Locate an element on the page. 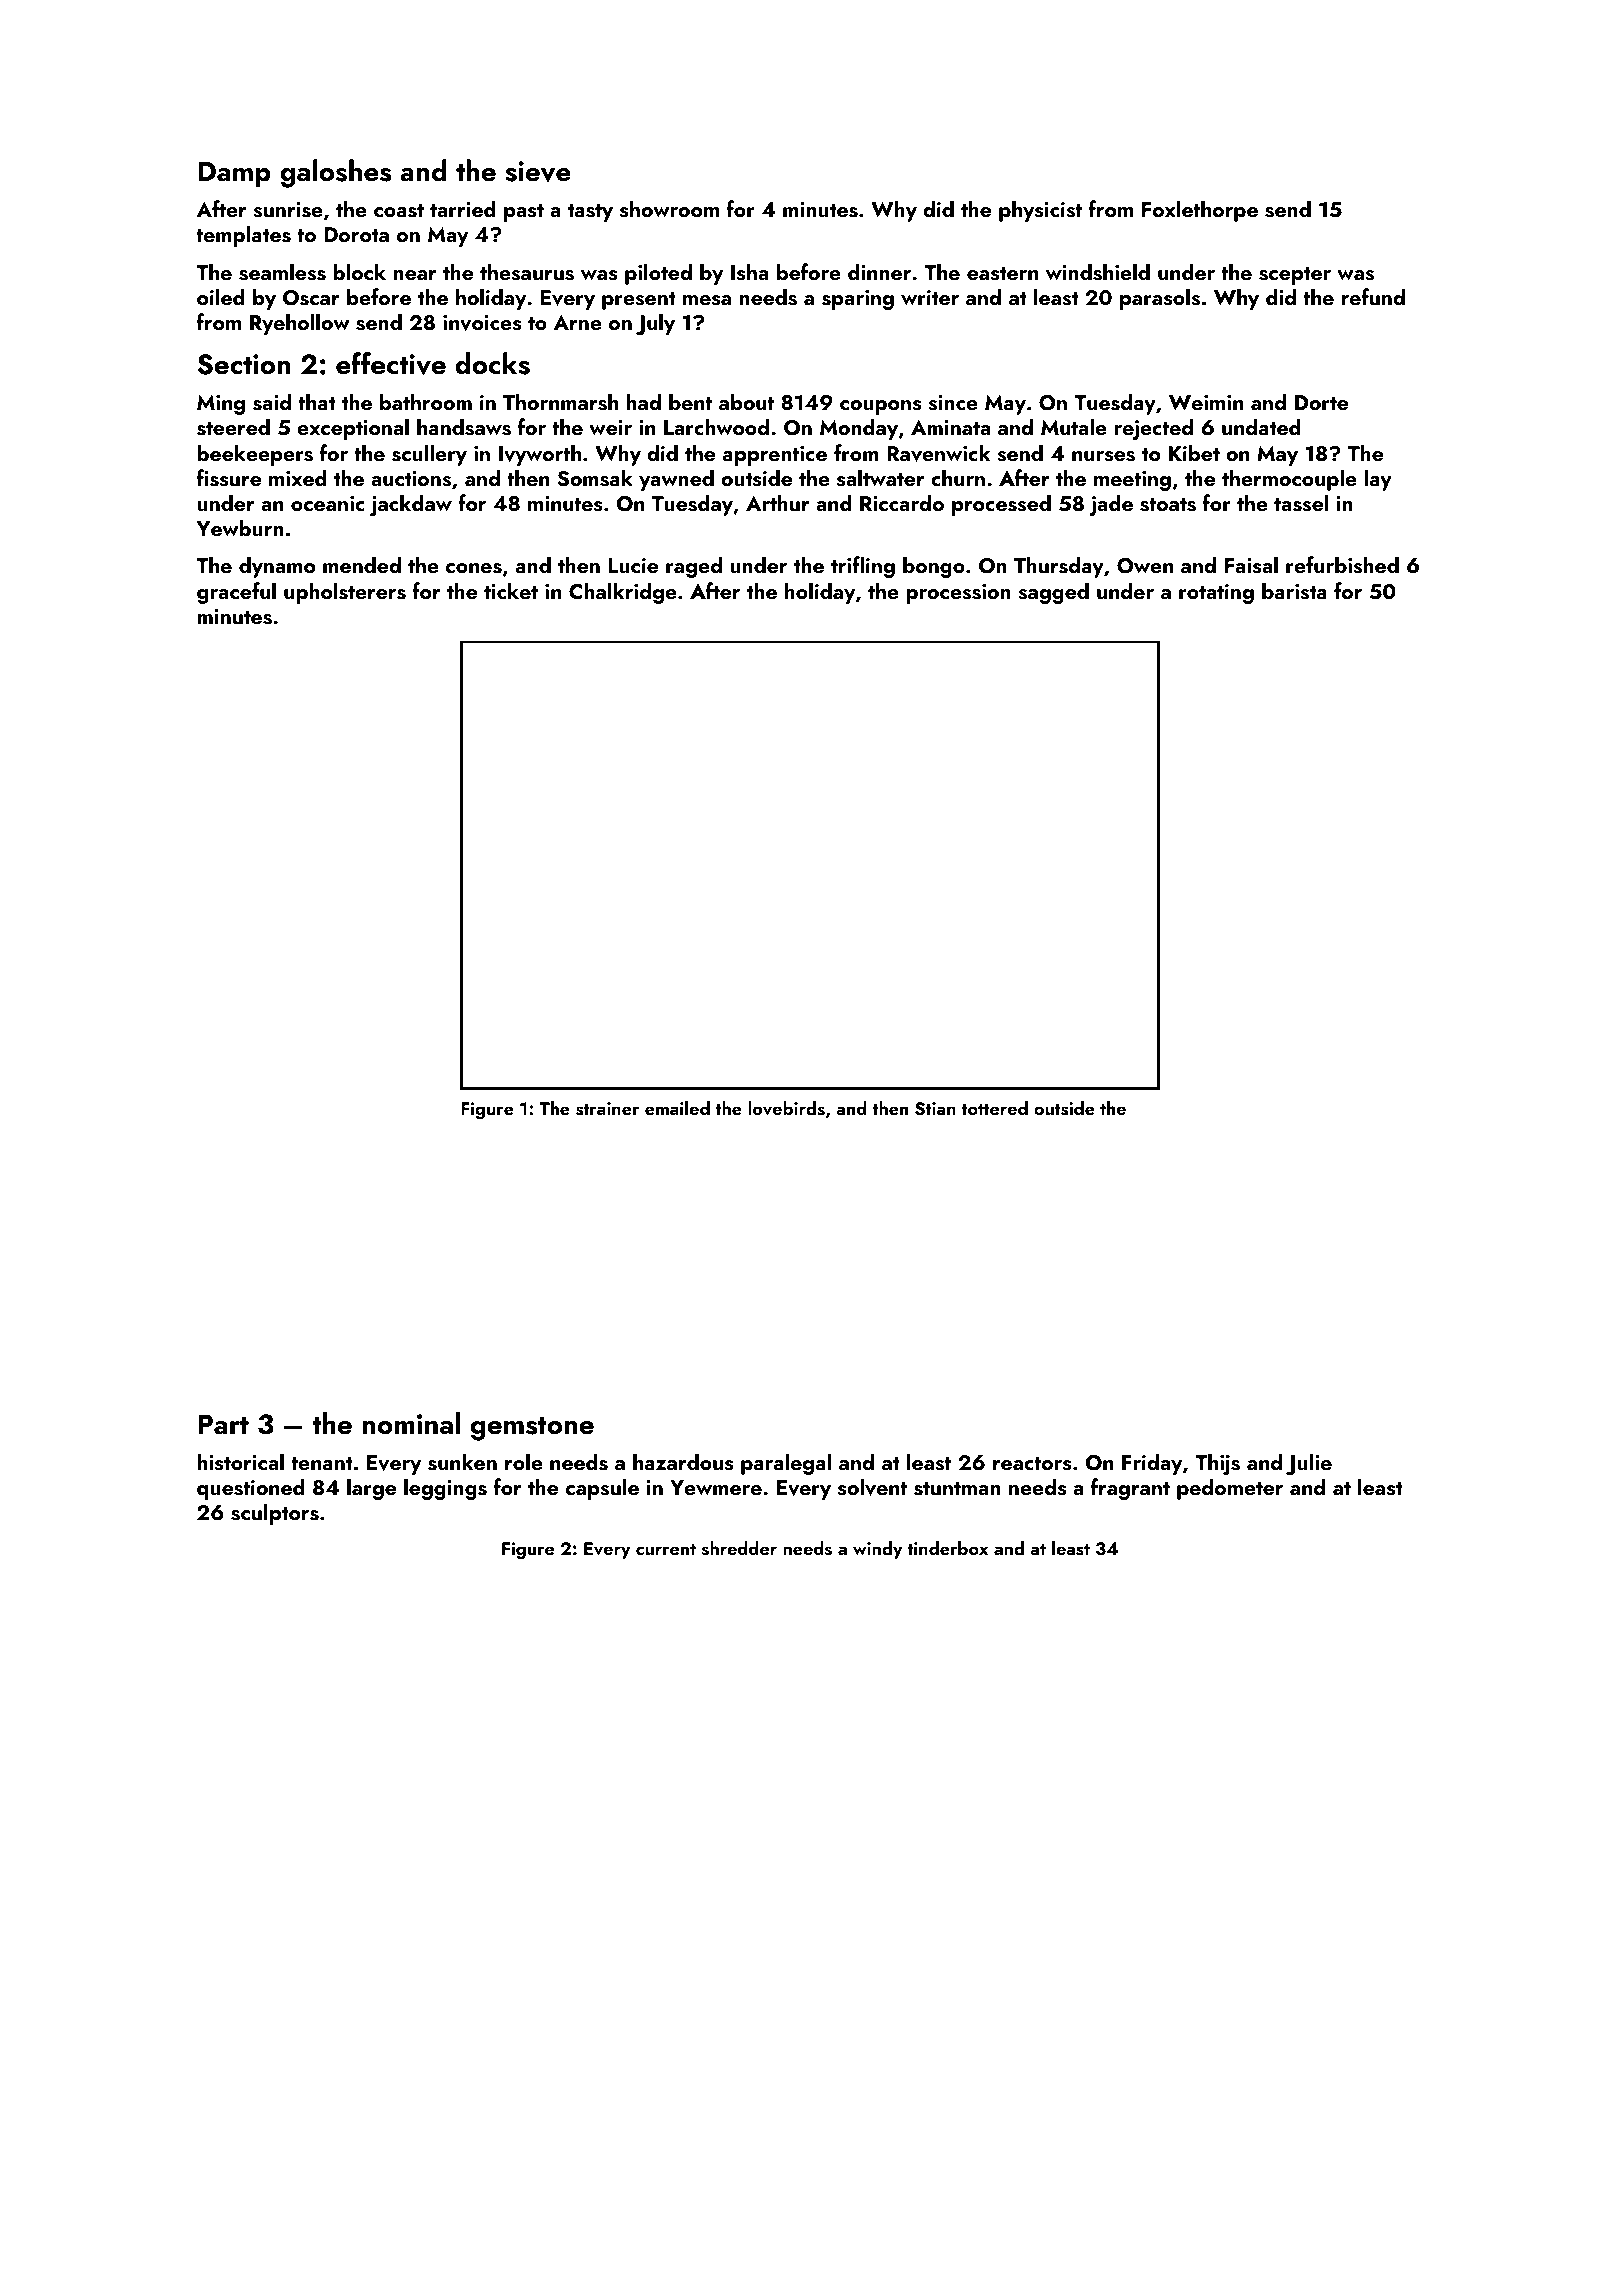 This page has height=2292, width=1620. solvent is located at coordinates (872, 1487).
